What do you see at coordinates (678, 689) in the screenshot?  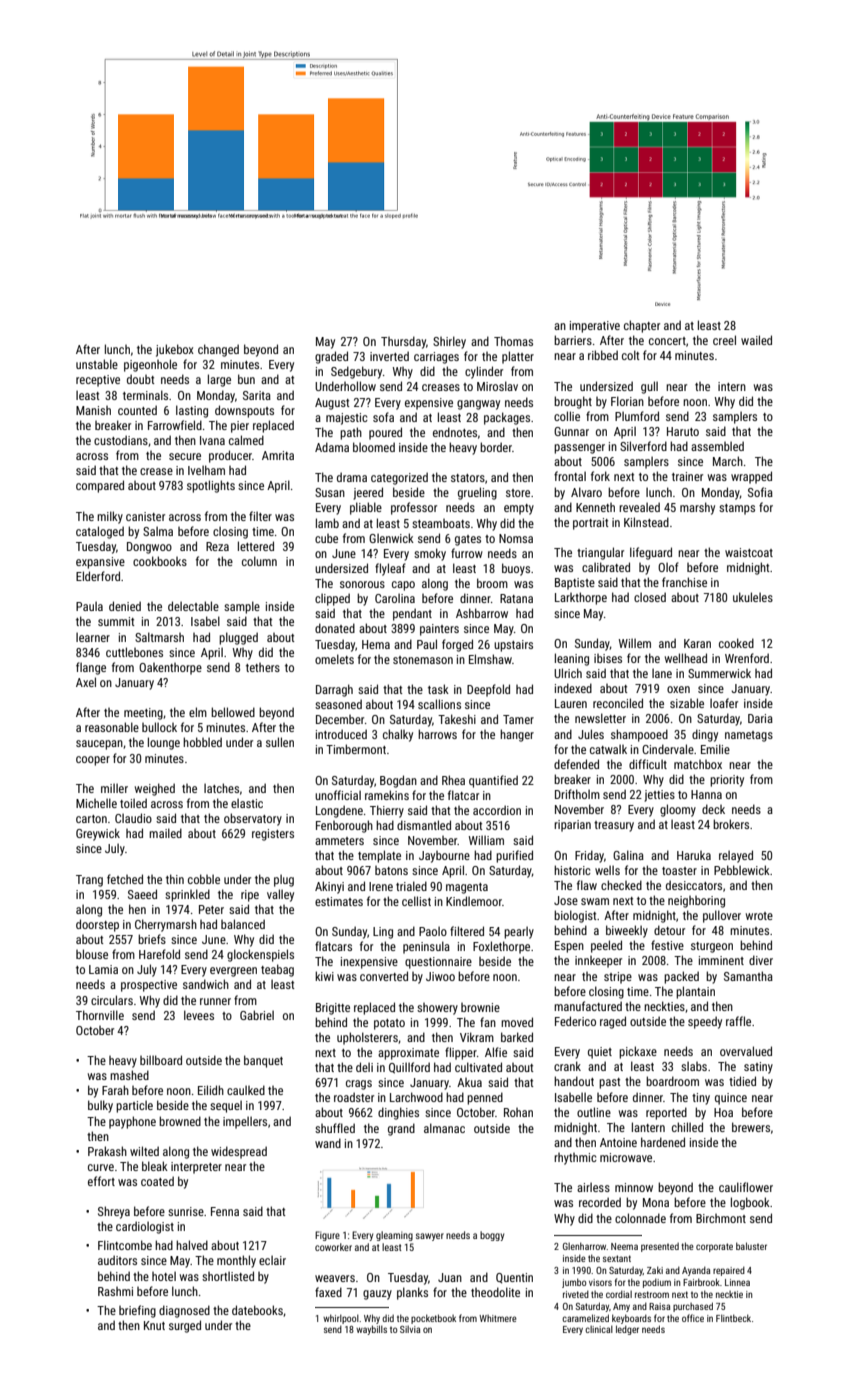 I see `oxen` at bounding box center [678, 689].
